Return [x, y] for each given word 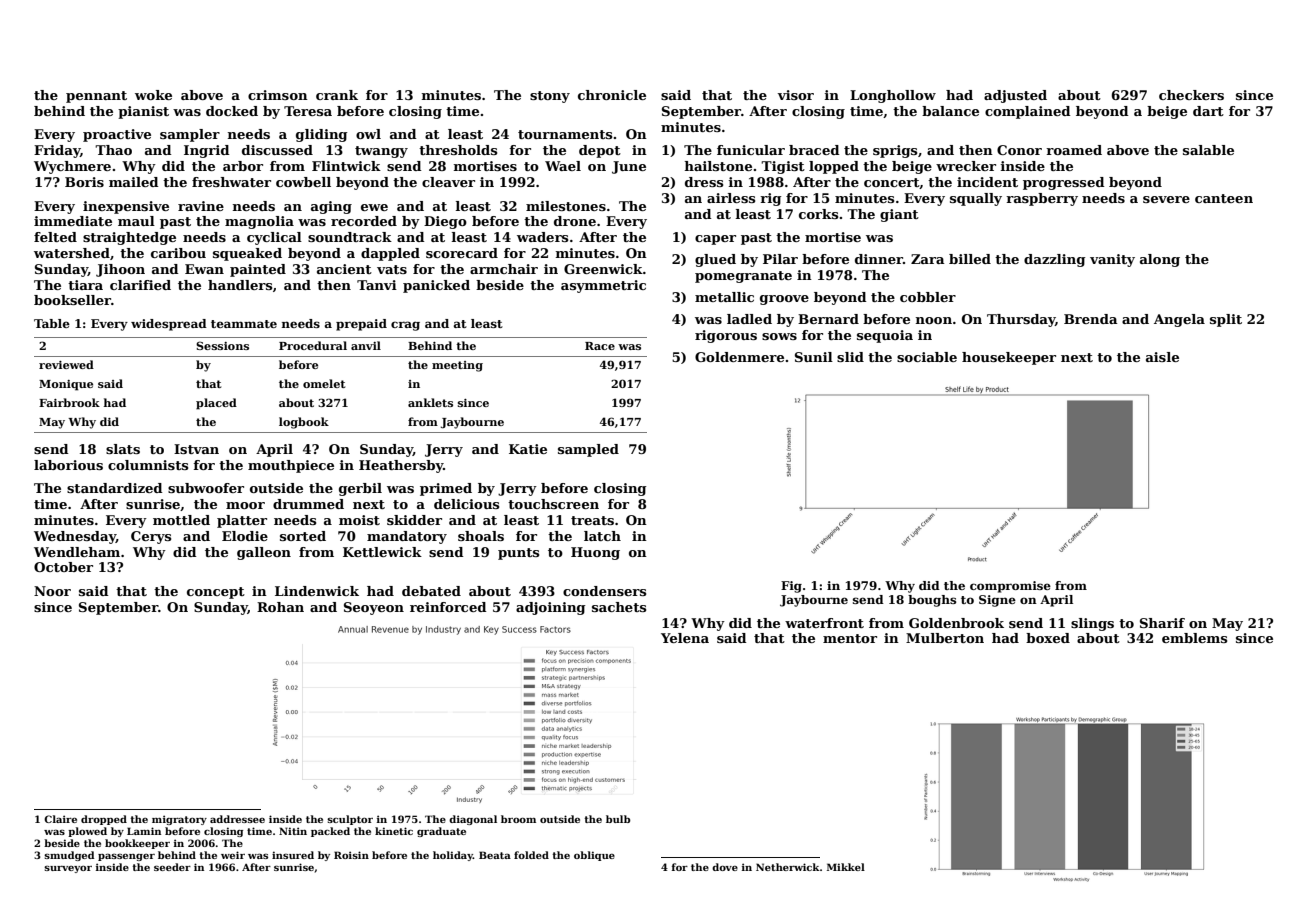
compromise [1010, 587]
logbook [304, 423]
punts [518, 554]
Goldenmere [739, 357]
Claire [60, 819]
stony [550, 97]
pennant [96, 97]
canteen [1224, 198]
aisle [1162, 357]
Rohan [280, 607]
